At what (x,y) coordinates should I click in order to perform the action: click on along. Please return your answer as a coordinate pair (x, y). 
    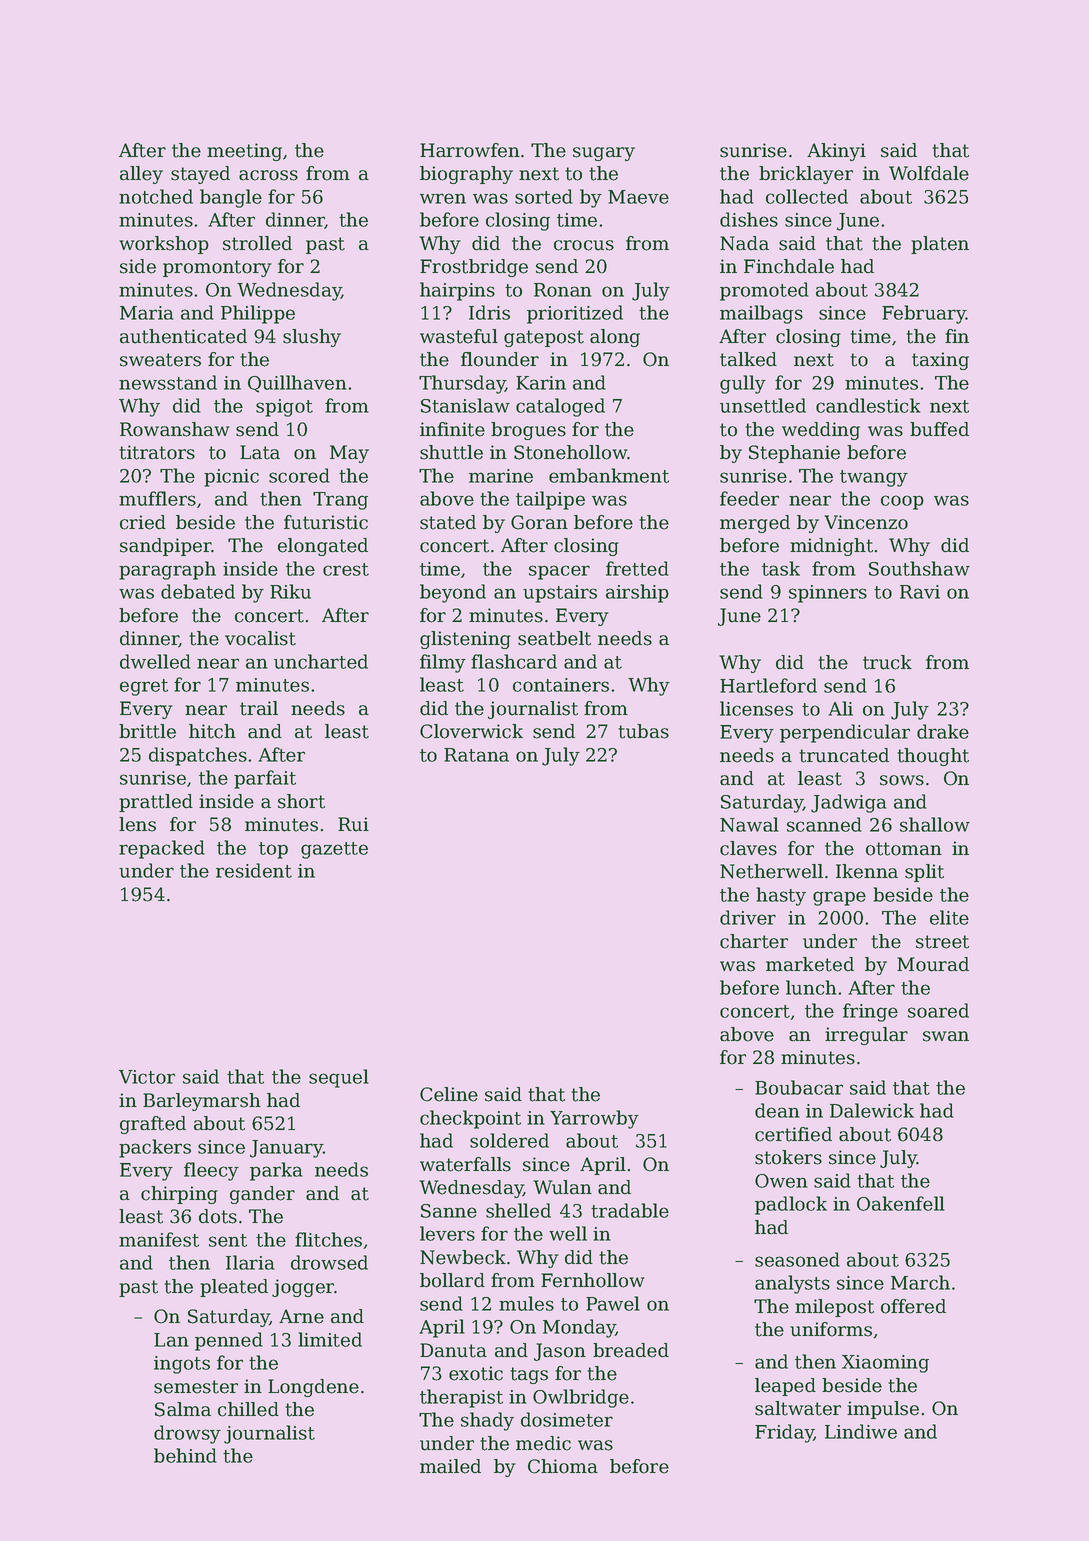
    Looking at the image, I should click on (615, 338).
